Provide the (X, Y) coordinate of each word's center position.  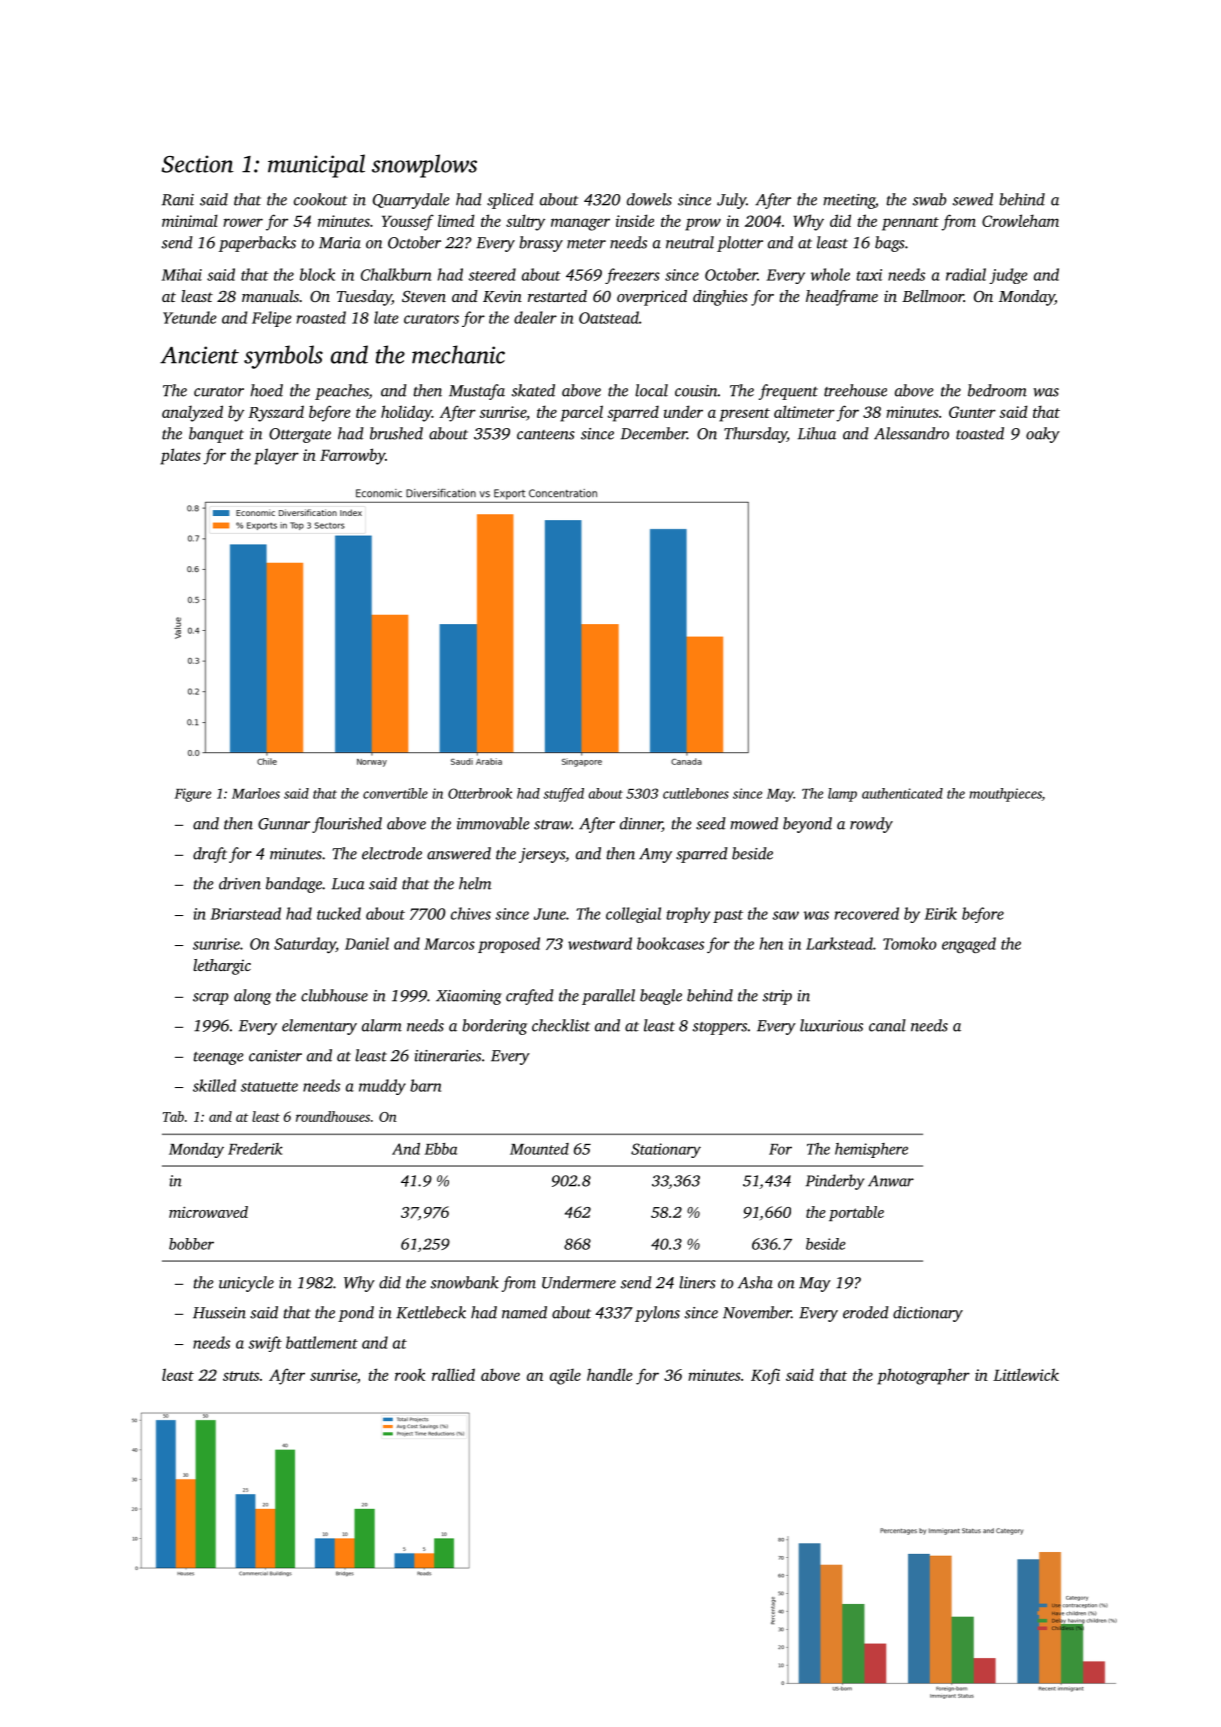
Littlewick (1026, 1374)
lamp (842, 795)
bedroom (997, 390)
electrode (392, 853)
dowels (649, 199)
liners (697, 1282)
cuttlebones (696, 793)
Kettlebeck (431, 1312)
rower (243, 222)
